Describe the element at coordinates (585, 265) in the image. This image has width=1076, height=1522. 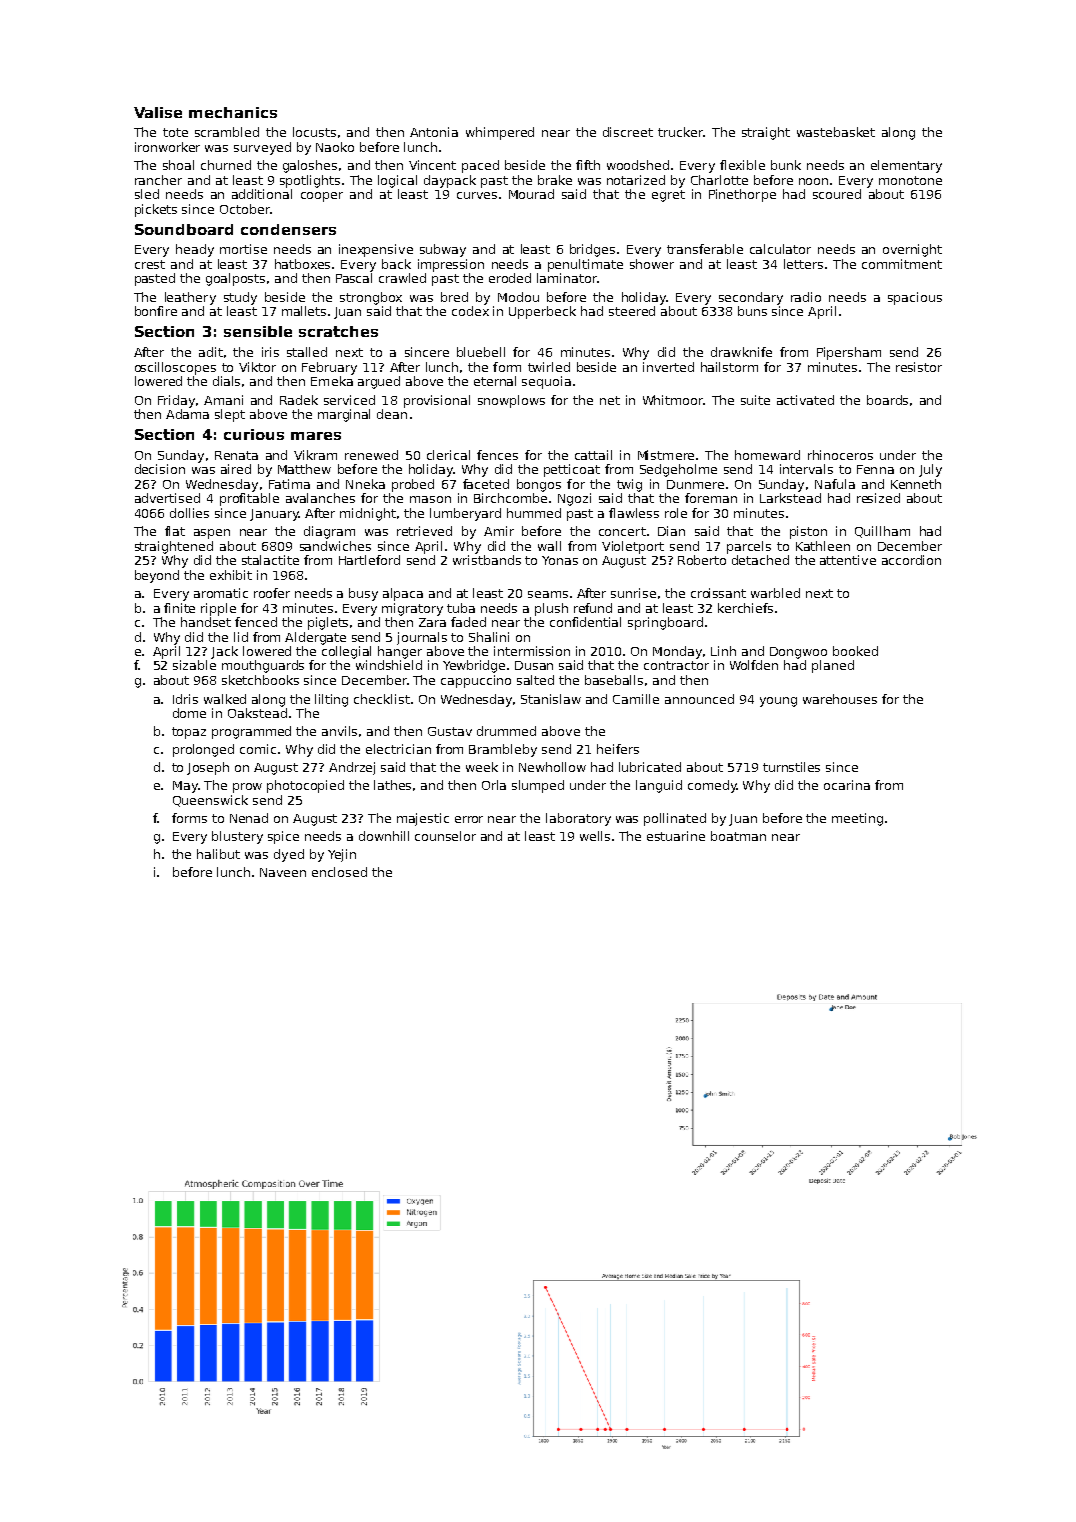
I see `penultimate` at that location.
